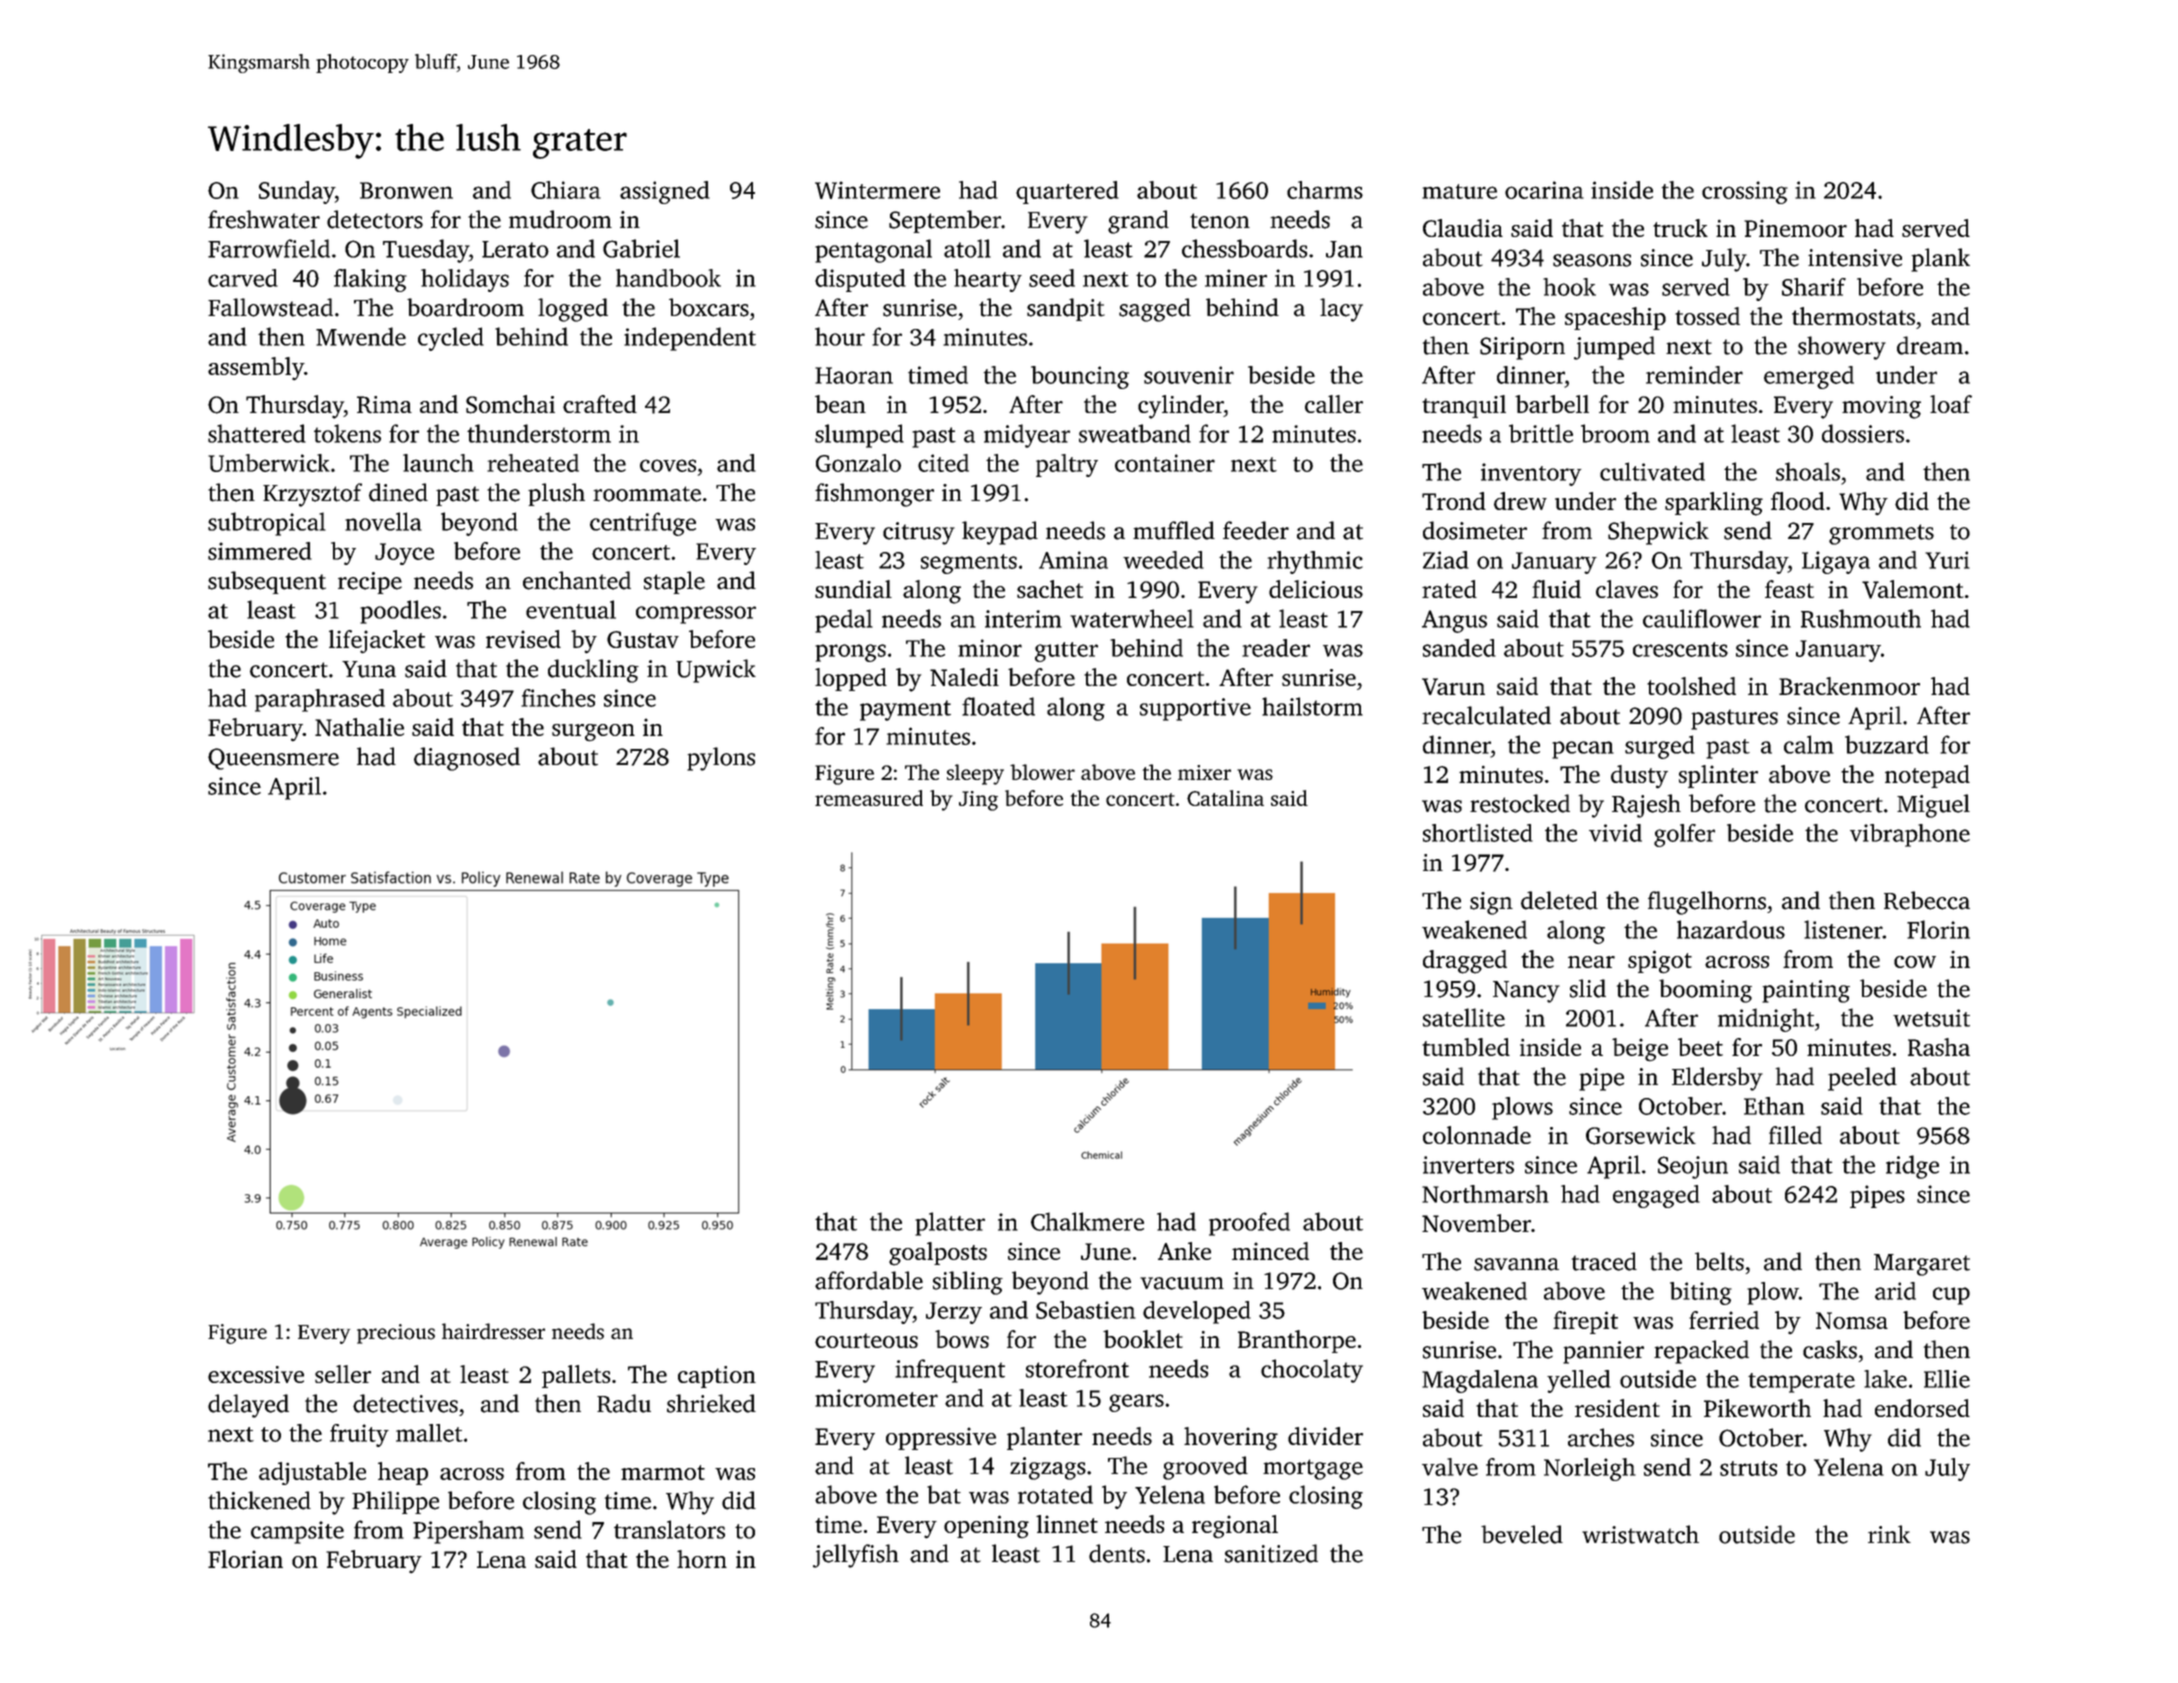 Image resolution: width=2178 pixels, height=1683 pixels. What do you see at coordinates (1531, 474) in the image?
I see `inventory` at bounding box center [1531, 474].
